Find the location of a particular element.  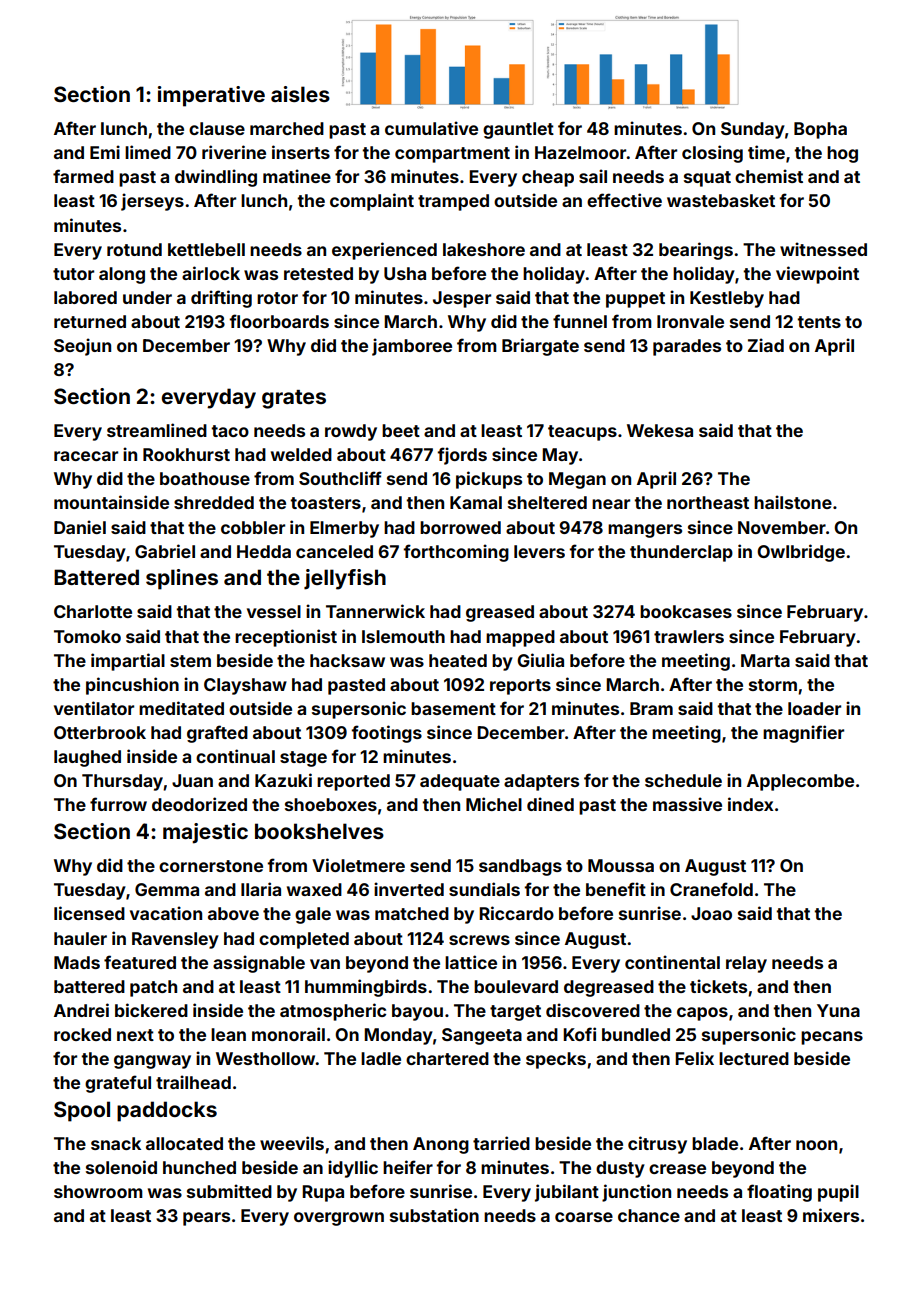

imperative is located at coordinates (211, 96).
